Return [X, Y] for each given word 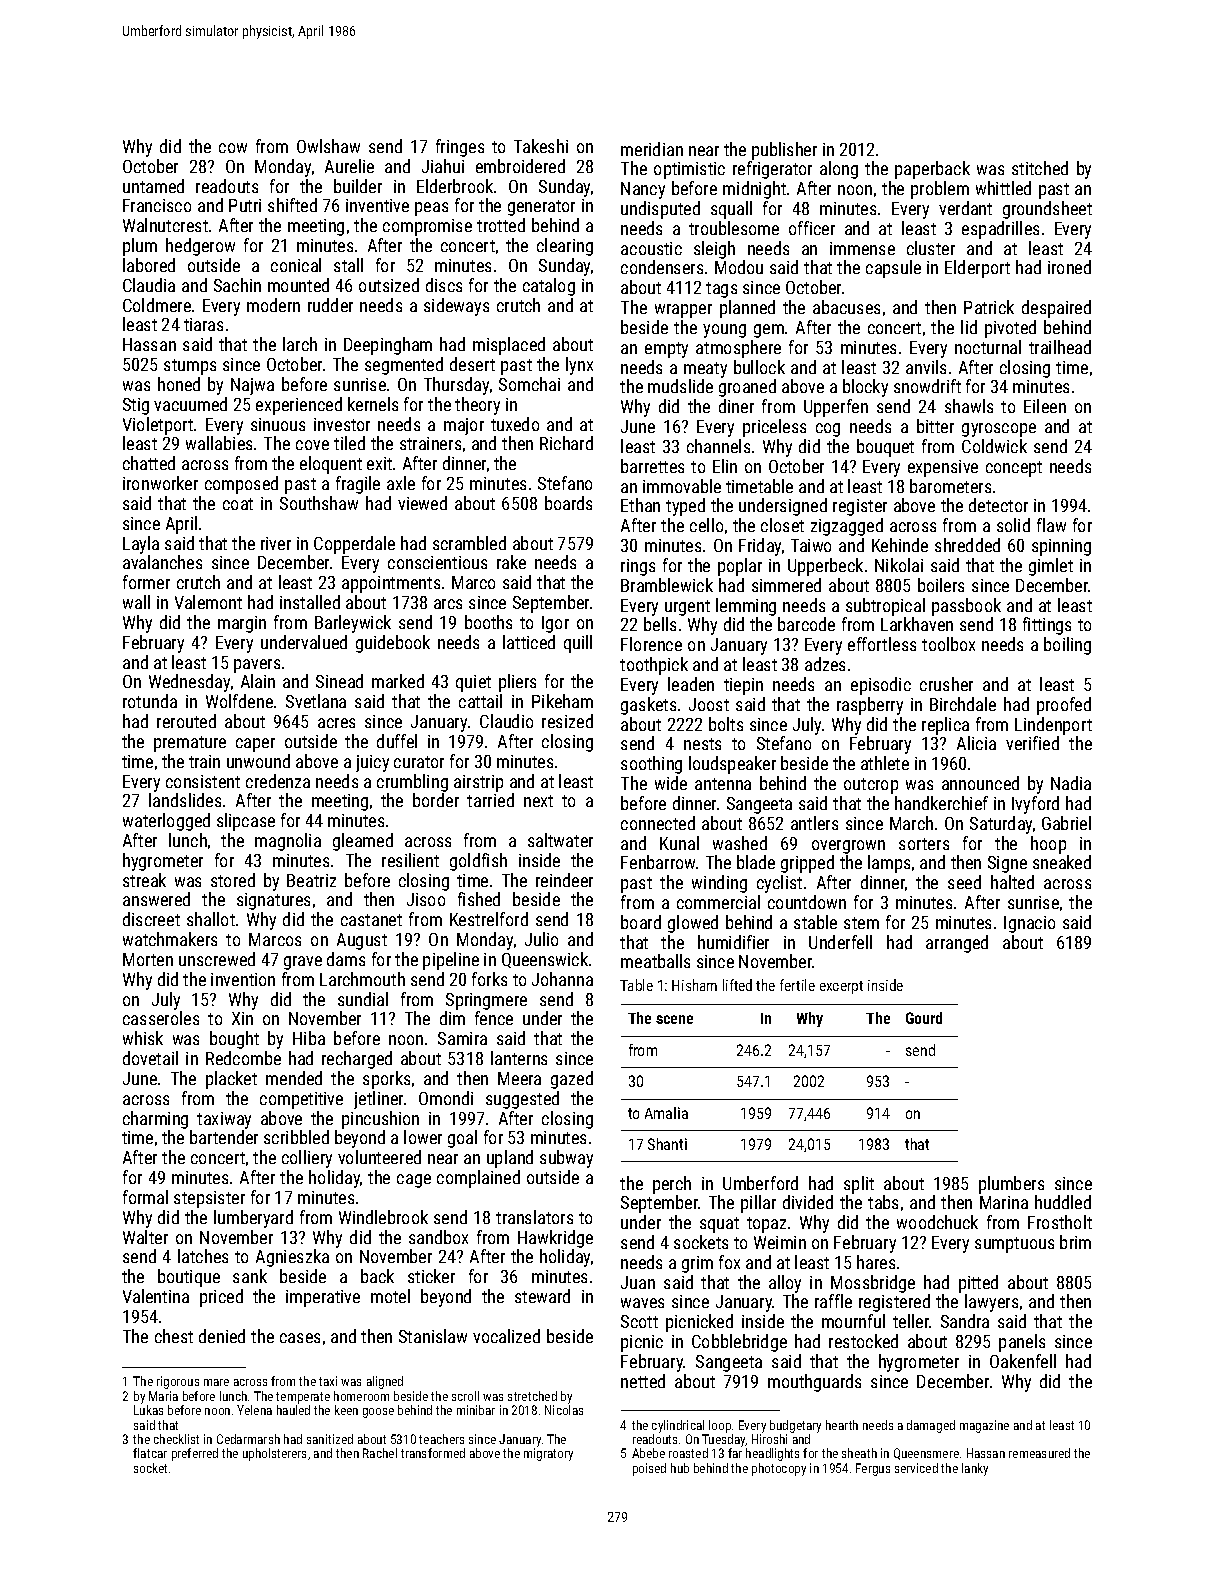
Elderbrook [456, 186]
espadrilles [1000, 230]
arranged [957, 944]
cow [233, 148]
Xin [242, 1018]
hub [680, 1468]
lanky [975, 1469]
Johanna [562, 979]
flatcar [150, 1453]
